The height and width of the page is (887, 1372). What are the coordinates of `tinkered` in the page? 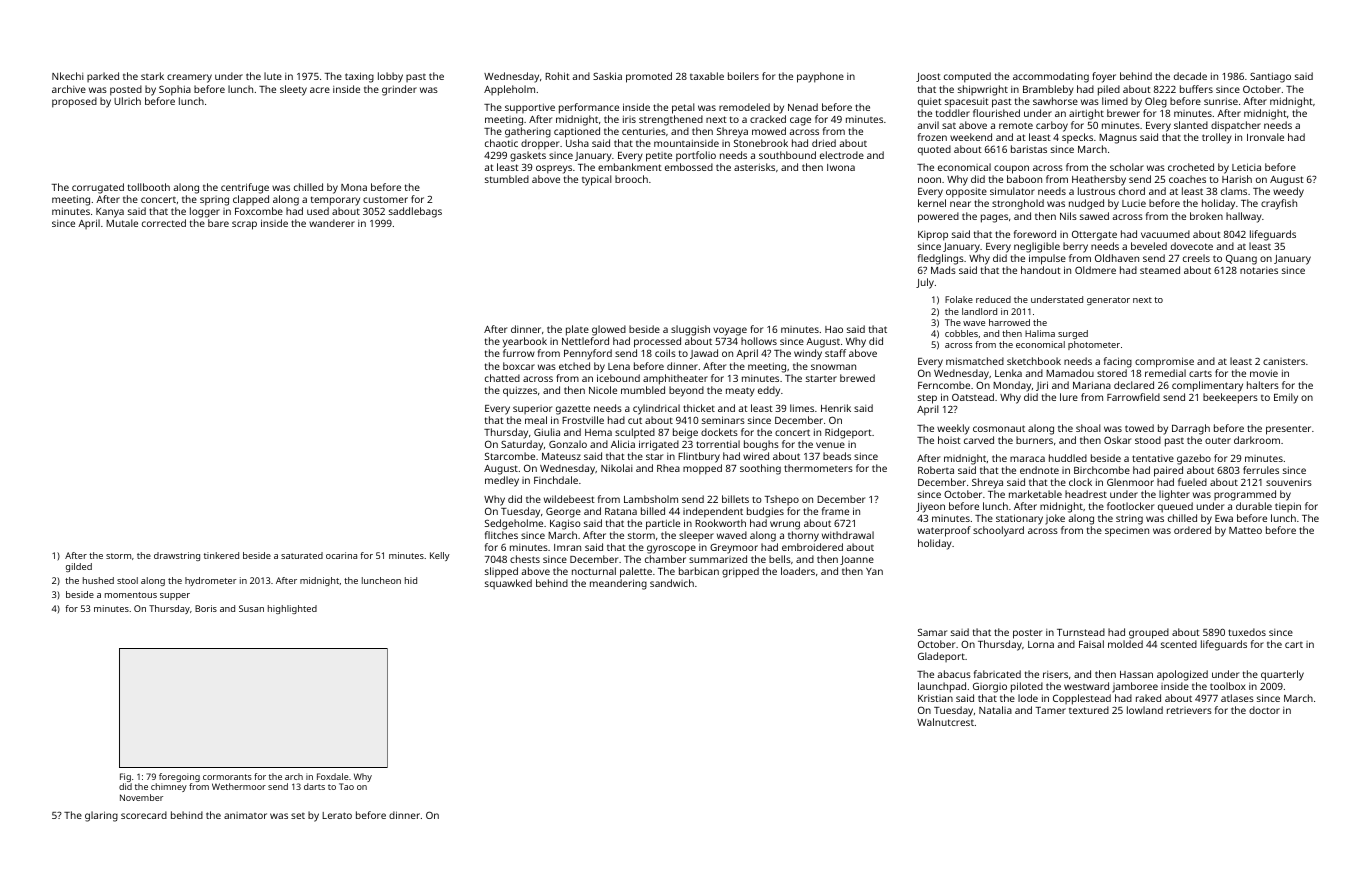 It's located at (221, 555).
